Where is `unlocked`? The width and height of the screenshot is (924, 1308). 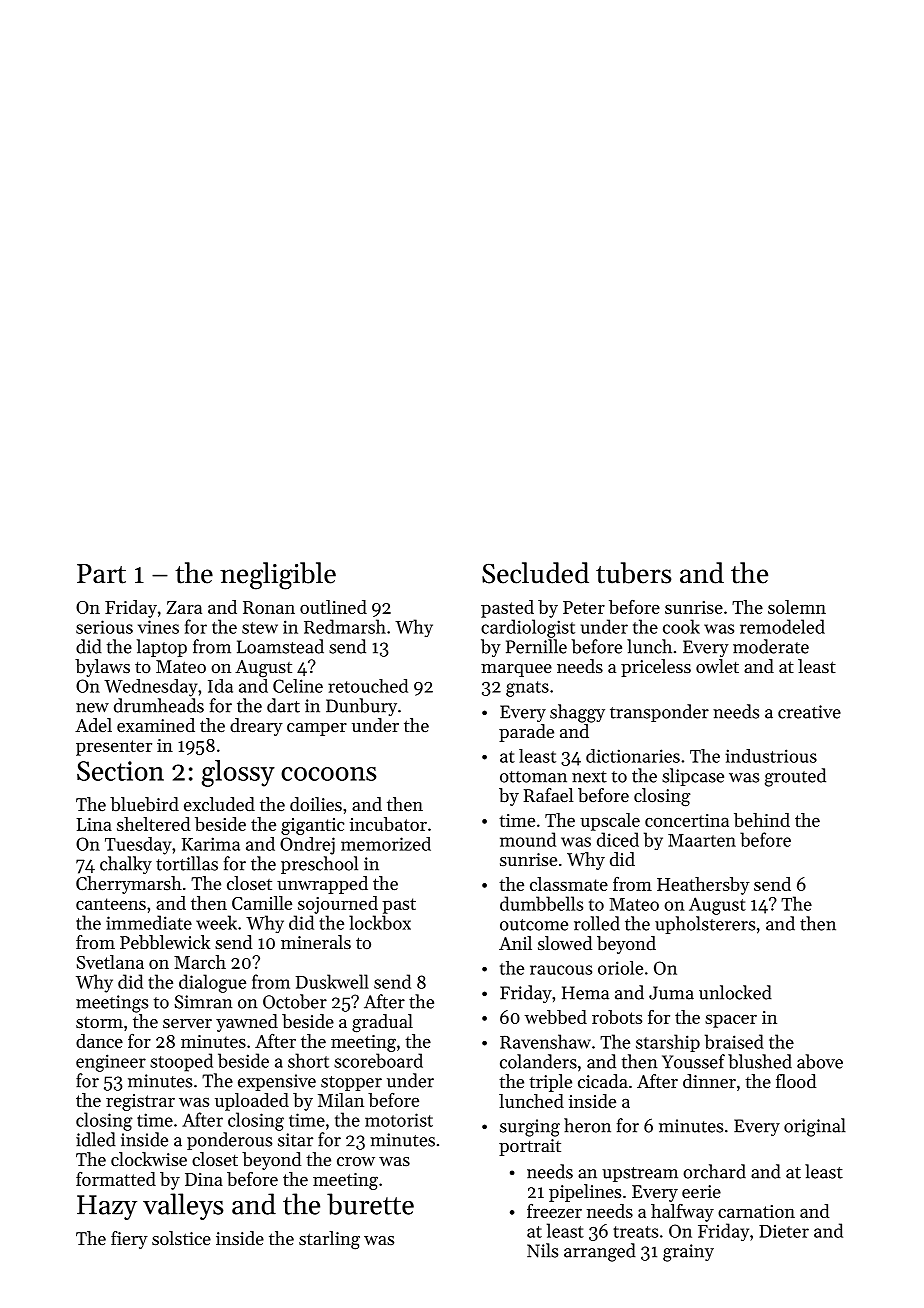 unlocked is located at coordinates (735, 992).
